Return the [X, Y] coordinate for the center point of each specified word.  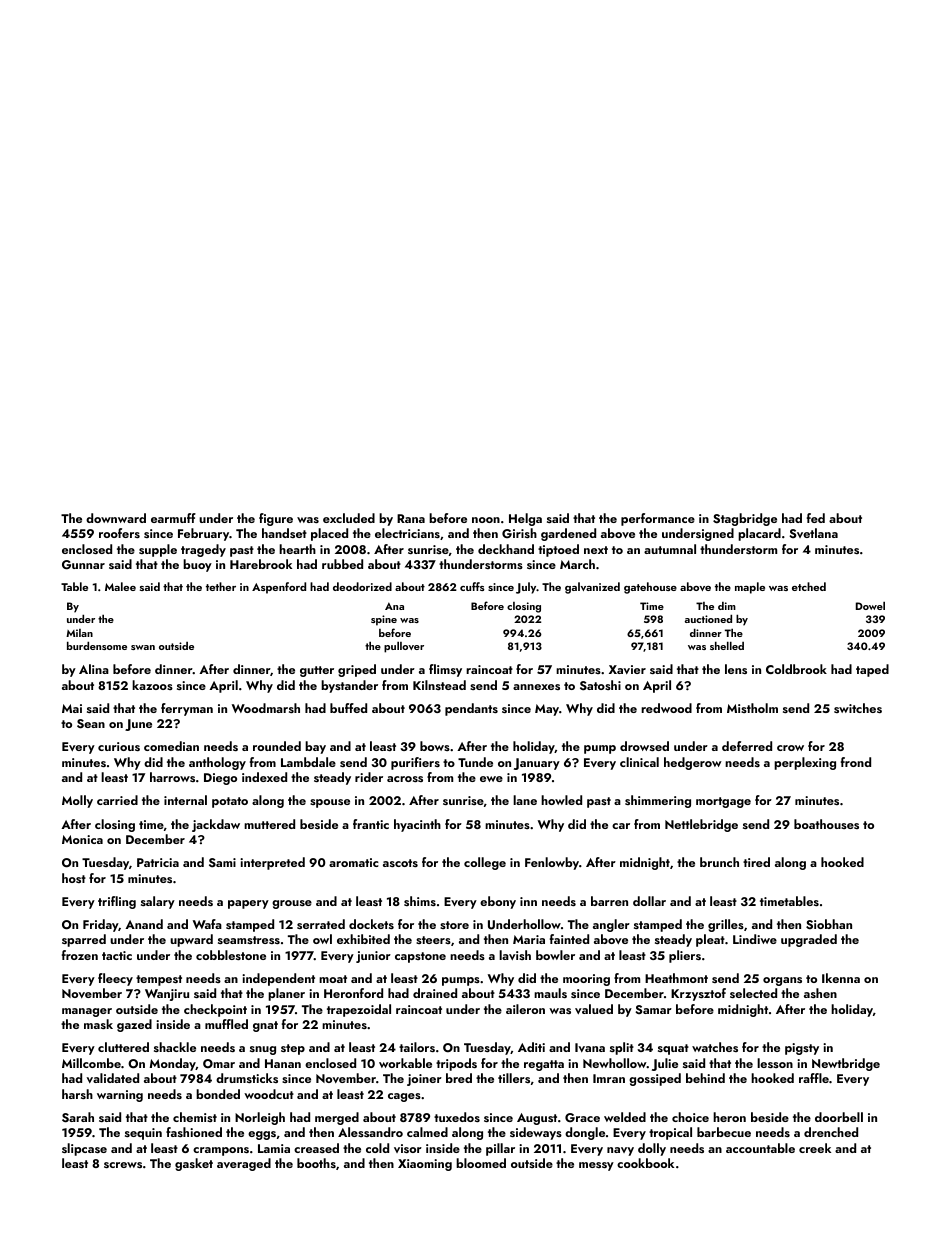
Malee [120, 586]
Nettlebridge [701, 825]
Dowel [870, 606]
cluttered [123, 1047]
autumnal [670, 549]
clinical [639, 762]
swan [143, 647]
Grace [582, 1118]
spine [384, 620]
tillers [514, 1078]
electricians [407, 533]
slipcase [84, 1149]
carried [117, 800]
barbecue [724, 1132]
